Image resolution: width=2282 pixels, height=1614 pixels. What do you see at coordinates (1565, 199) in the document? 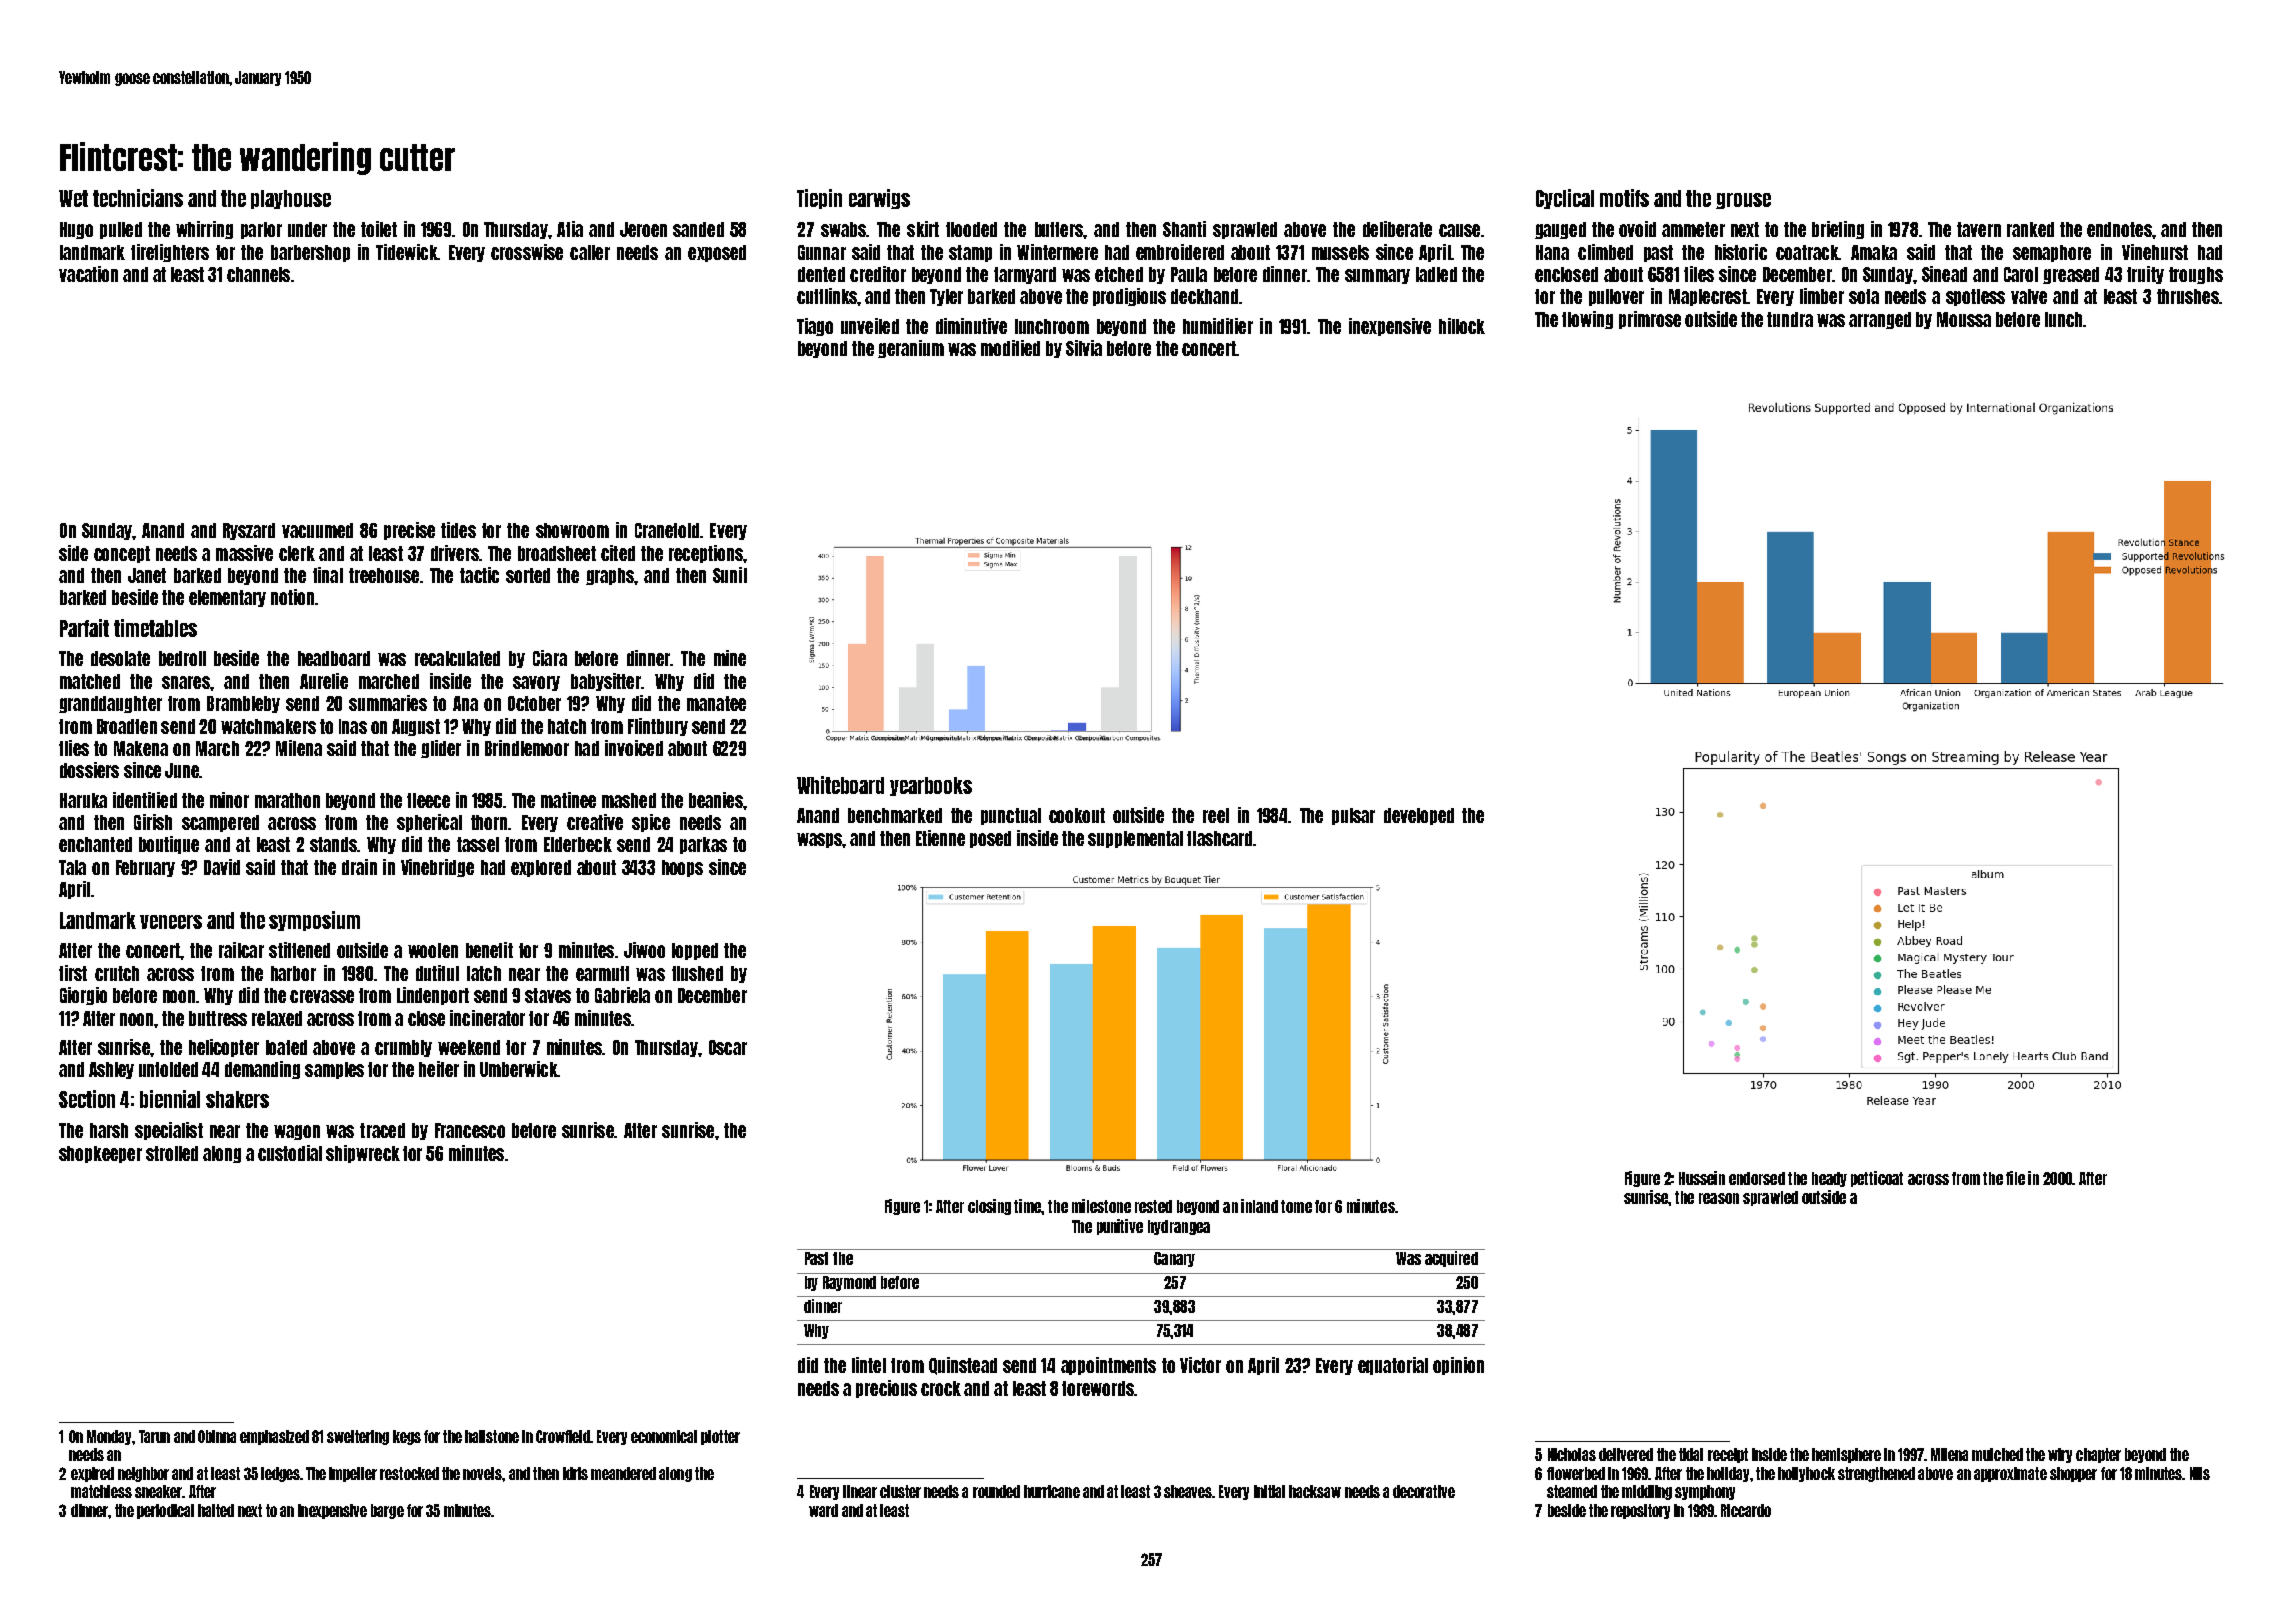
I see `Cyclical` at bounding box center [1565, 199].
